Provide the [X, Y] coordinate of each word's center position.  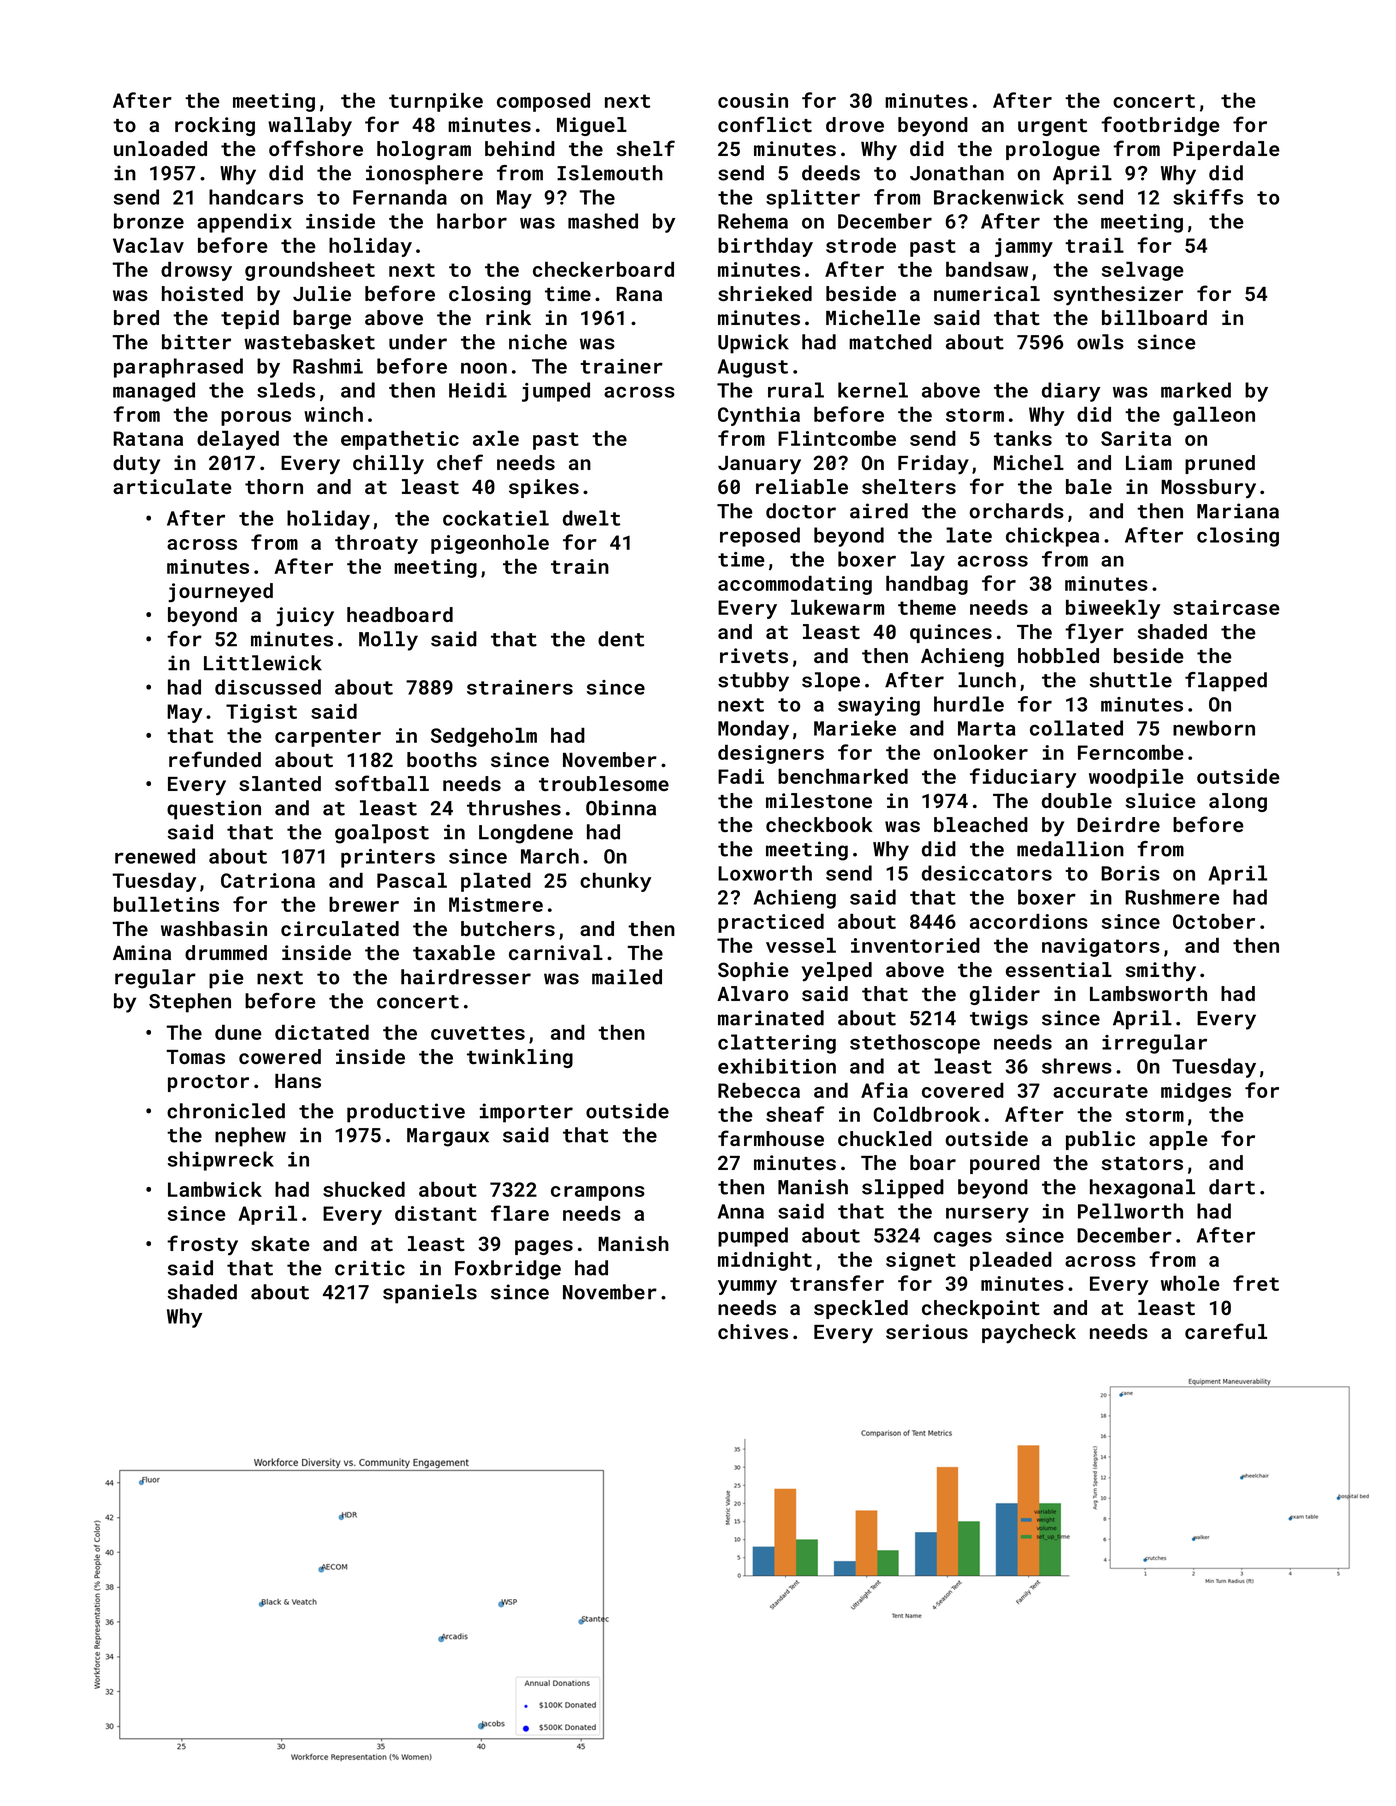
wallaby [310, 126]
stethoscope [915, 1044]
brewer [364, 904]
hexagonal [1142, 1189]
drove [855, 124]
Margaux [448, 1137]
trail [1094, 245]
